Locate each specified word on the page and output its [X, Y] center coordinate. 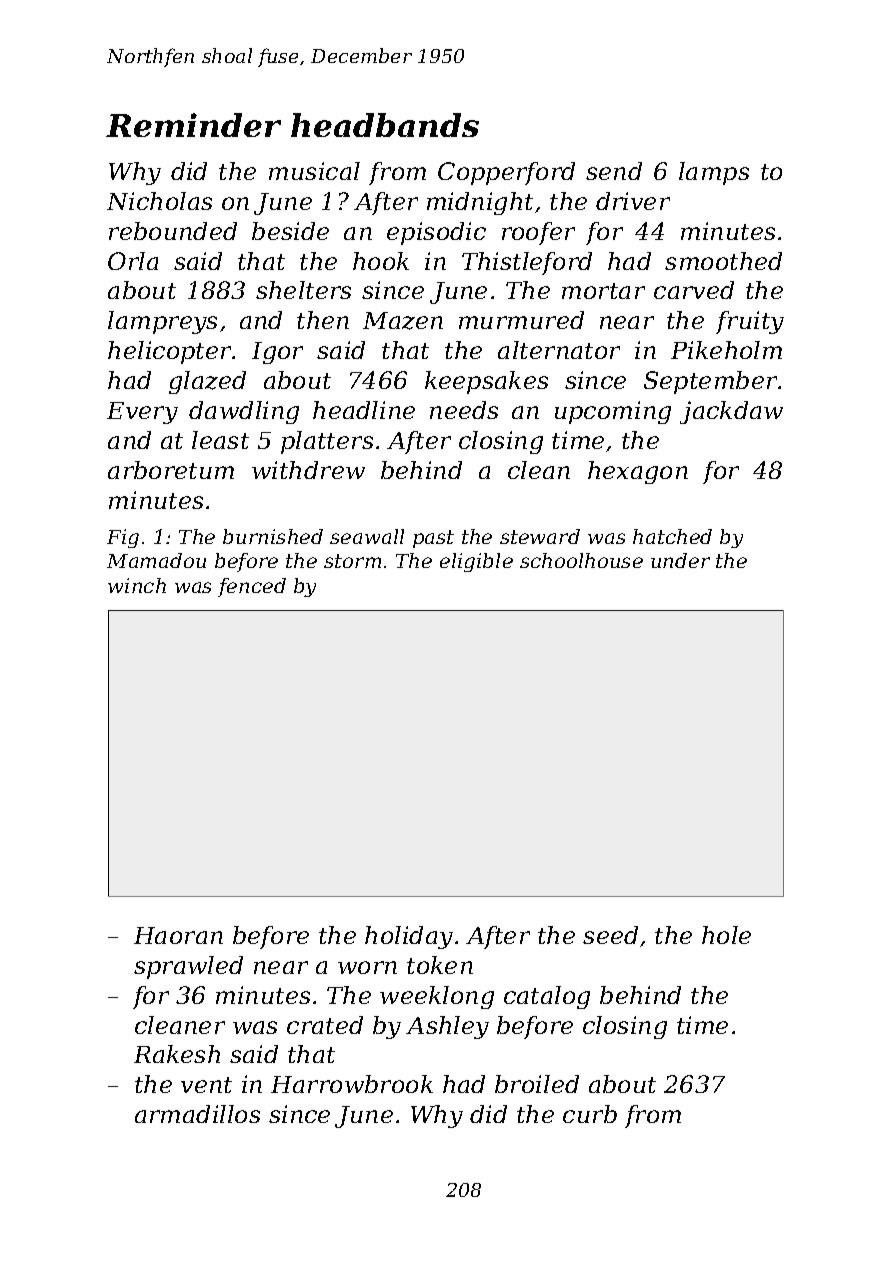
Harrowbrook [352, 1084]
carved [694, 290]
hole [726, 935]
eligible [476, 562]
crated [325, 1025]
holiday [409, 937]
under [680, 560]
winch [137, 585]
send [614, 171]
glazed [207, 382]
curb [590, 1114]
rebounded [173, 231]
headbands [385, 125]
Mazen [403, 321]
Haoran [178, 935]
